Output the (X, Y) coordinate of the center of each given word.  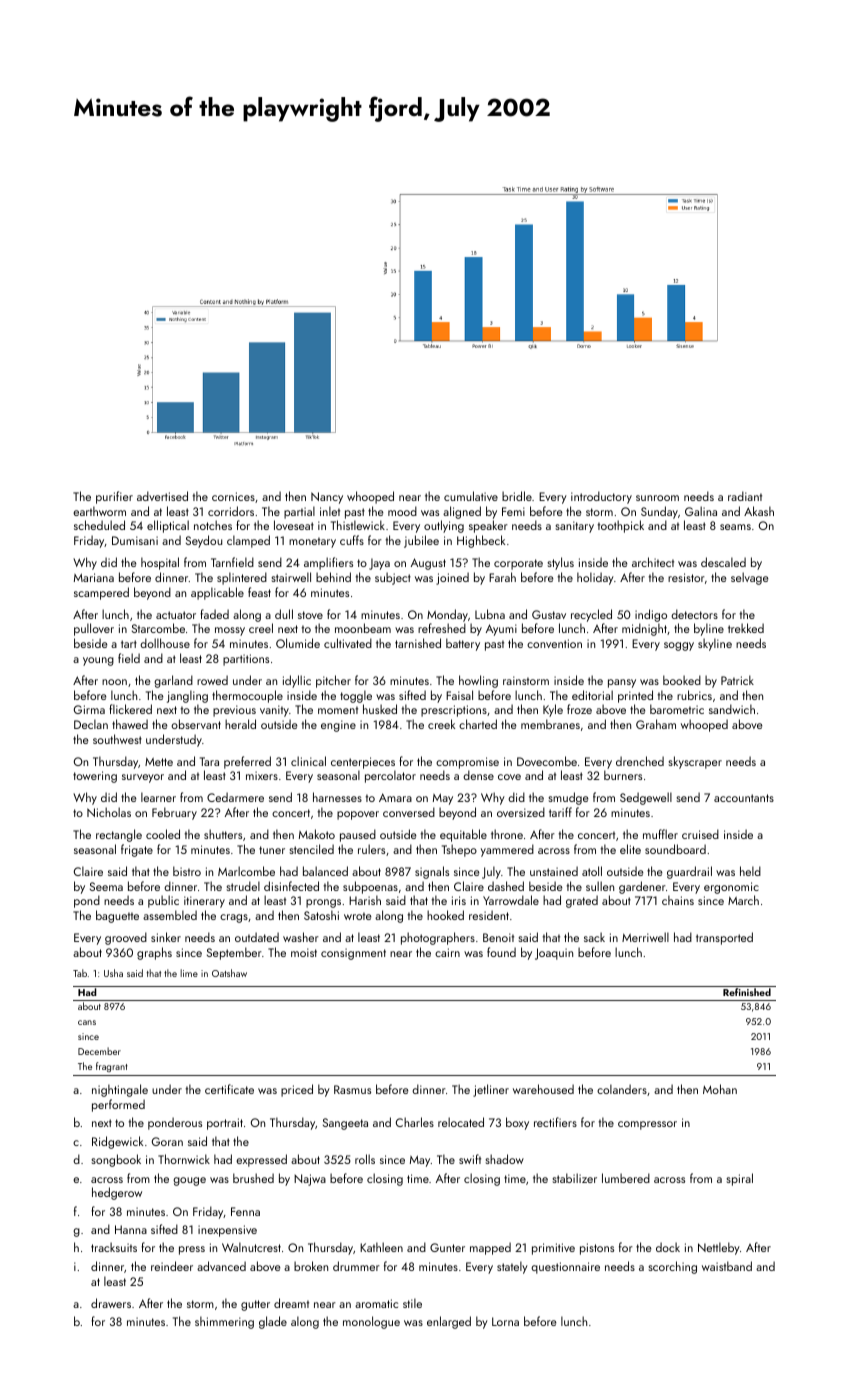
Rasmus (352, 1089)
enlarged (449, 1322)
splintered (242, 578)
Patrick (737, 680)
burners (623, 775)
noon (114, 682)
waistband (727, 1266)
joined (452, 578)
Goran (167, 1141)
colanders (622, 1089)
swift (470, 1159)
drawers (111, 1303)
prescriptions (454, 711)
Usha (113, 973)
